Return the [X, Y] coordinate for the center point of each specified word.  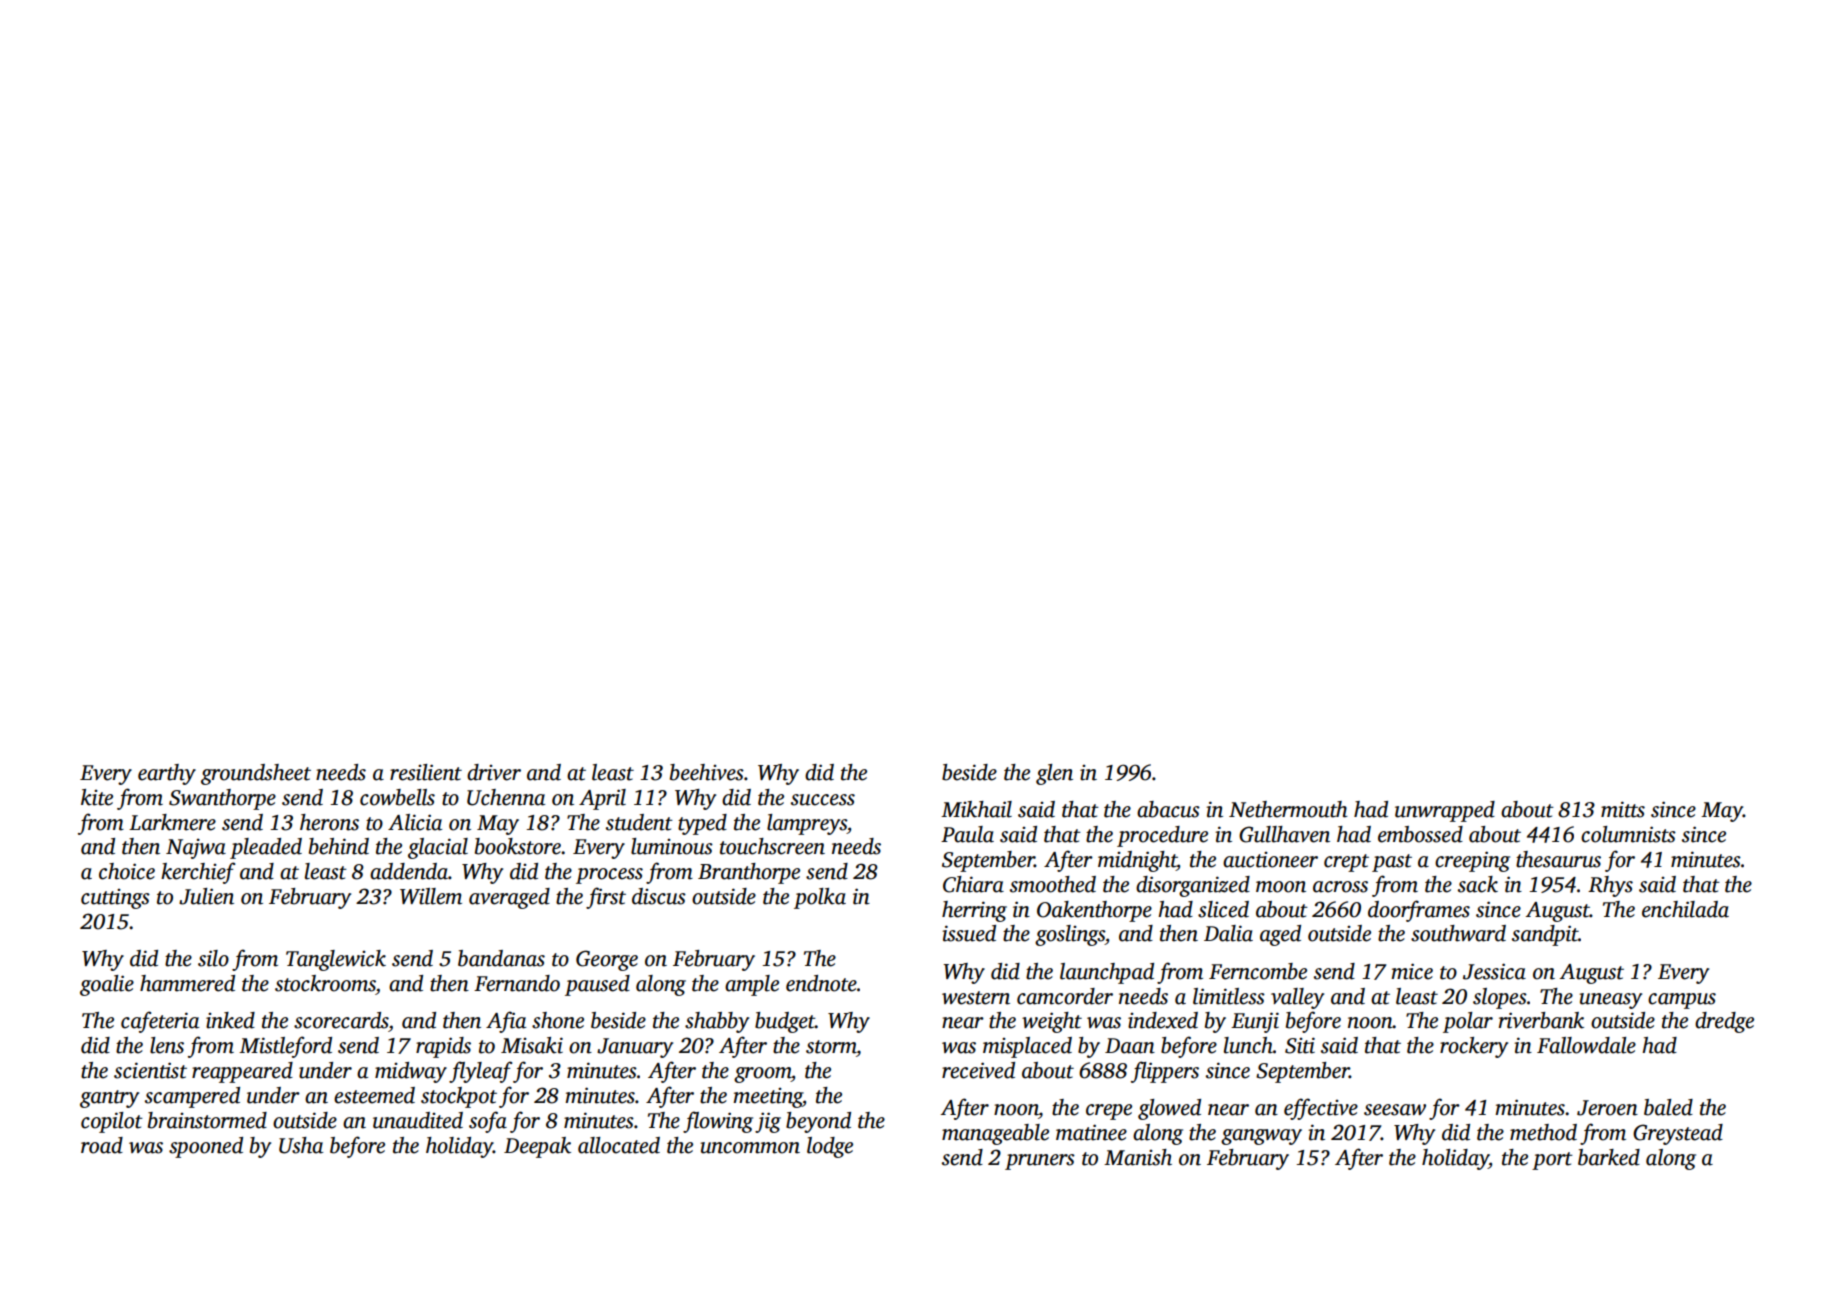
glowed [1169, 1109]
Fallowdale [1586, 1045]
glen [1054, 774]
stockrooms [325, 983]
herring [974, 911]
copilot [112, 1122]
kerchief [198, 873]
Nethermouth [1288, 809]
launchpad [1107, 973]
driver [494, 772]
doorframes [1419, 911]
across [1340, 887]
